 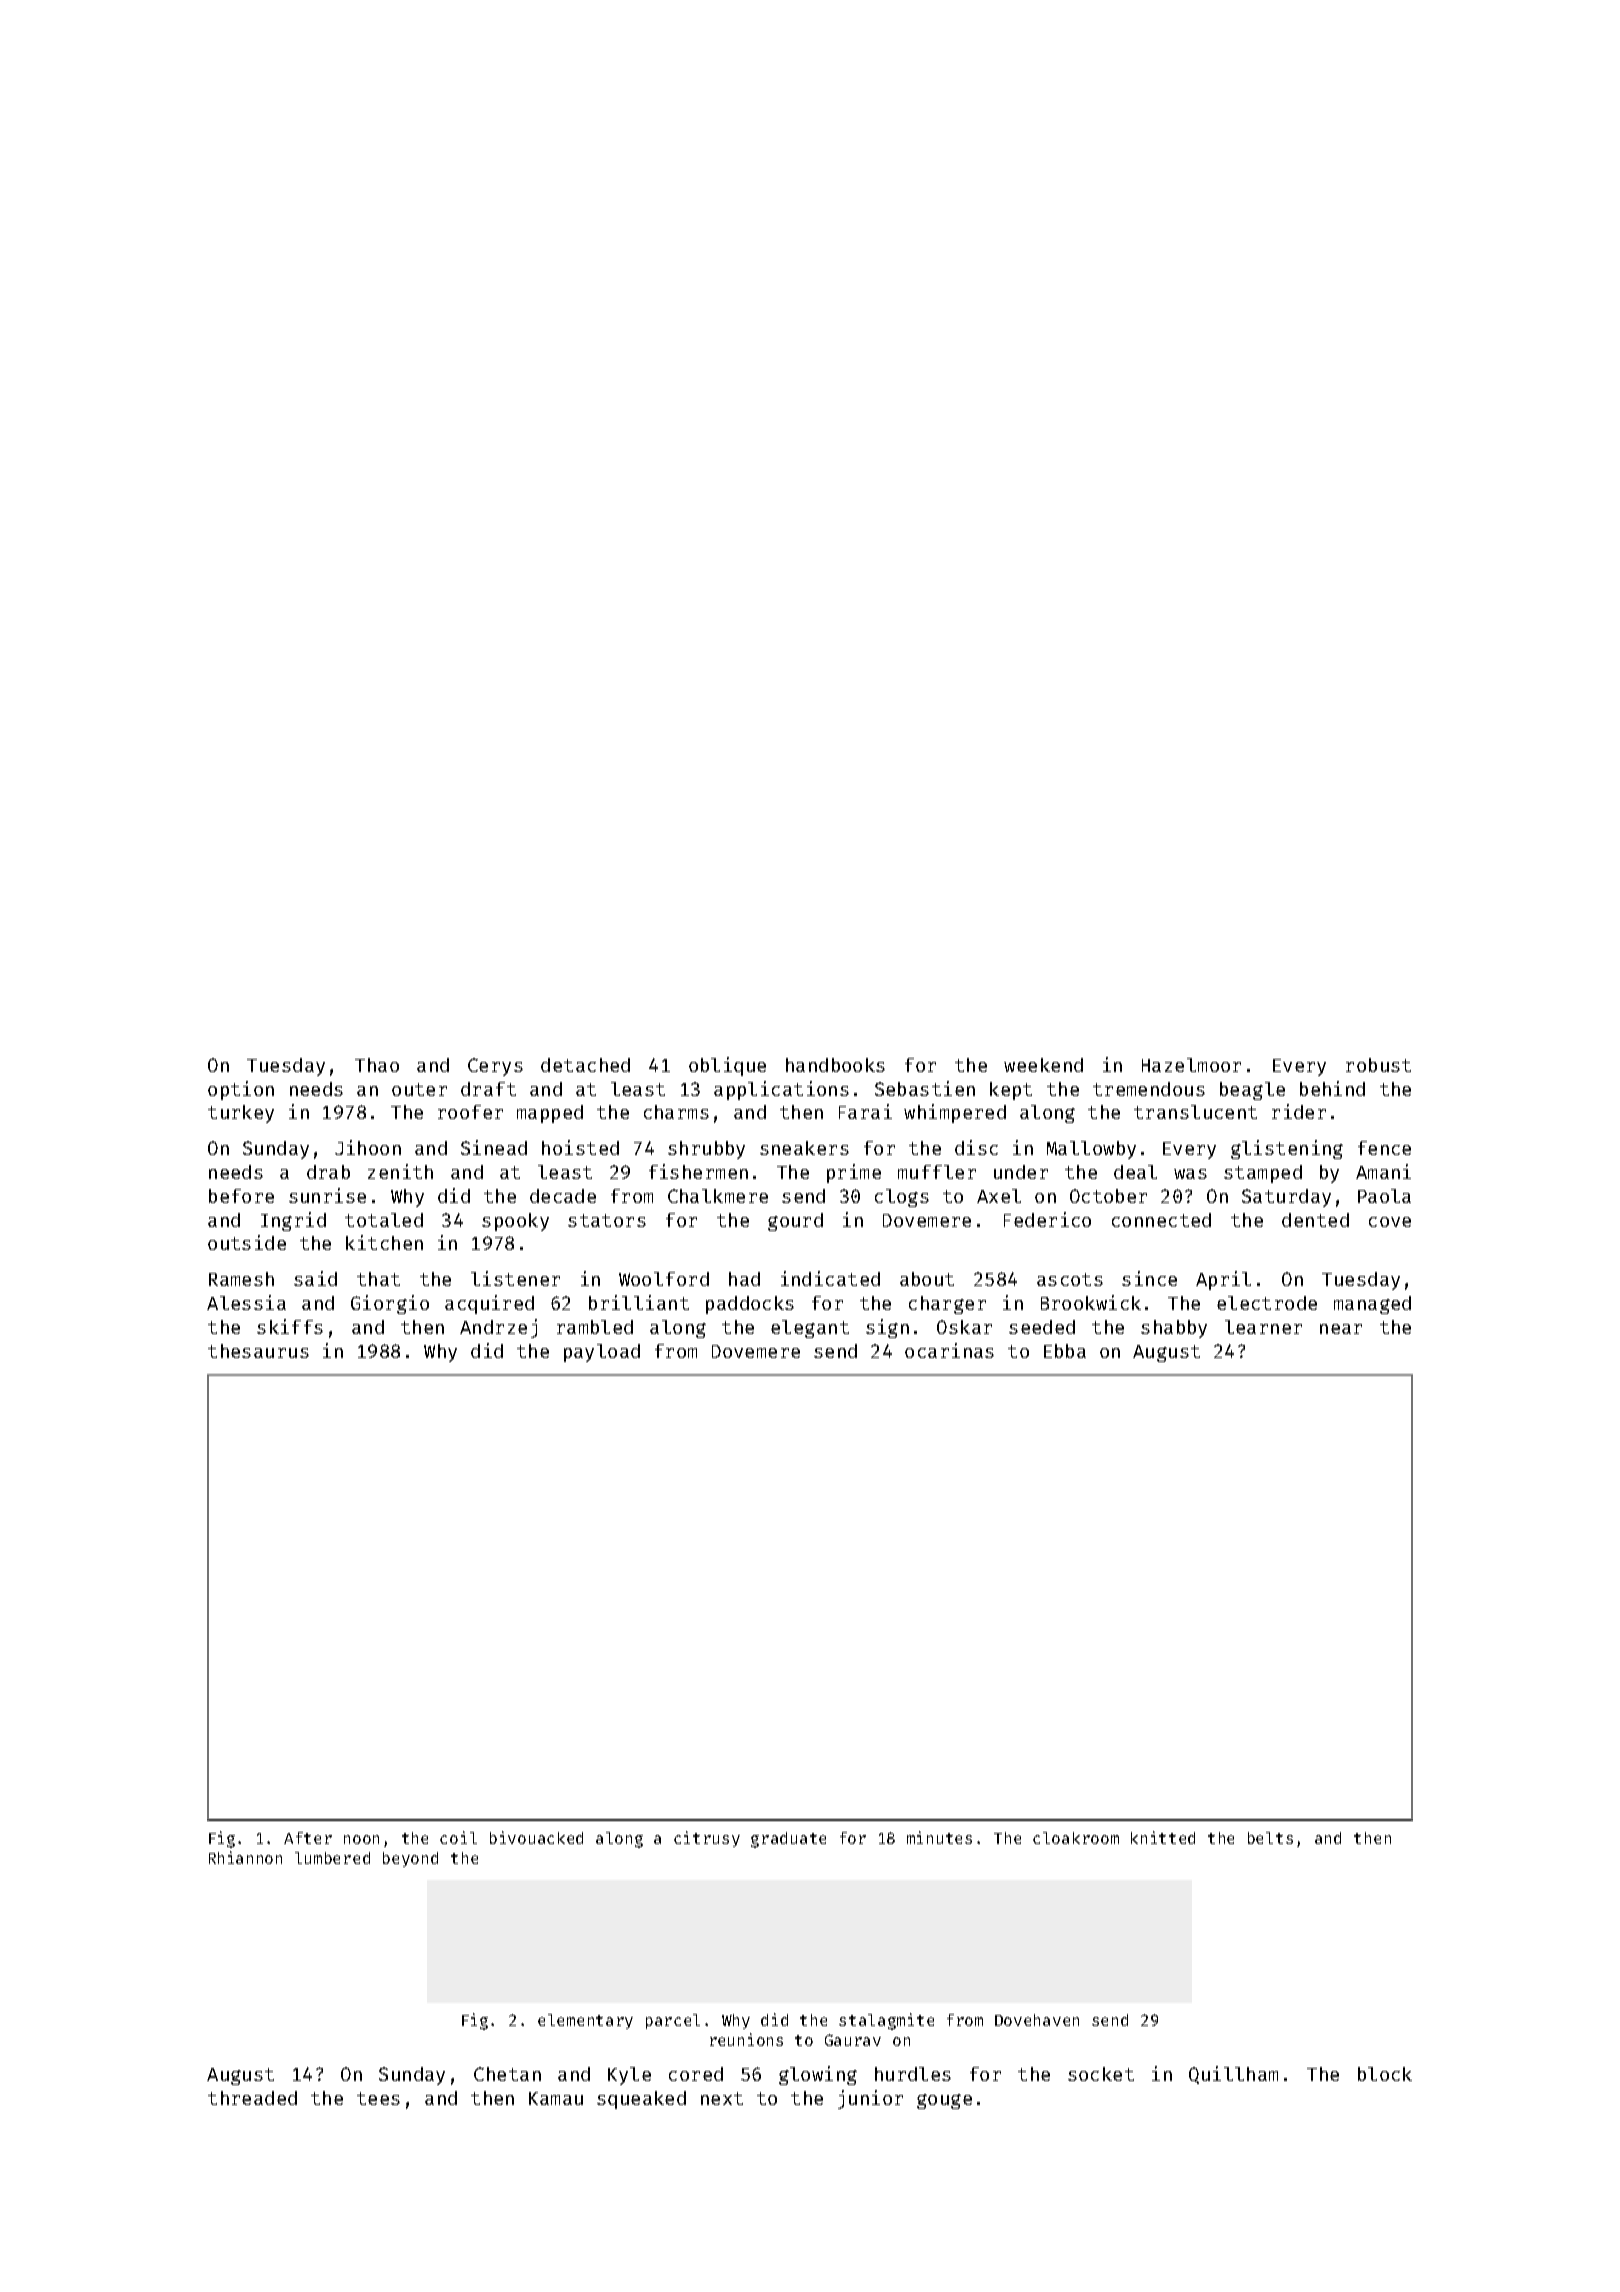 I want to click on rambled, so click(x=595, y=1327).
